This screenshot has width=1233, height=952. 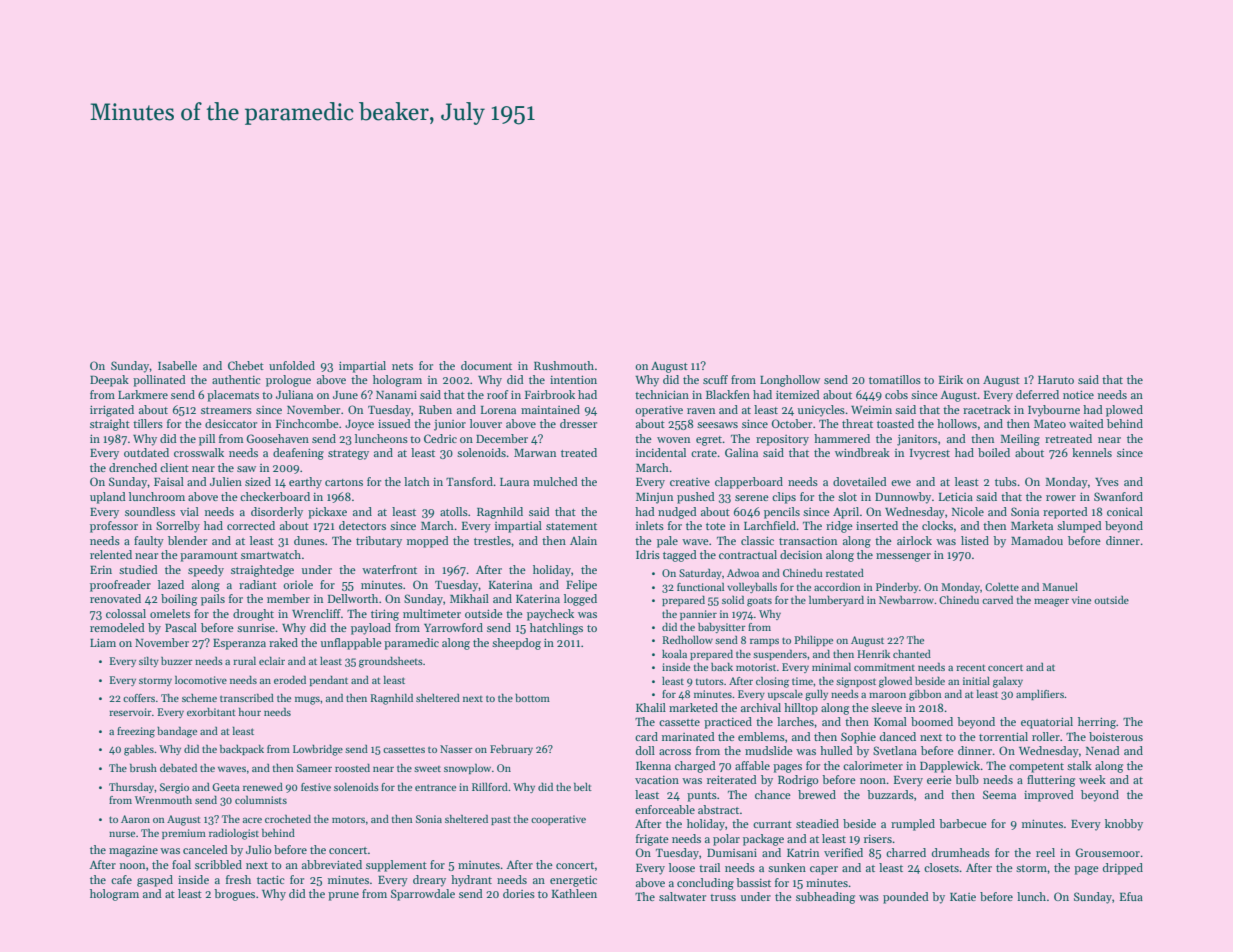 I want to click on dovetailed, so click(x=860, y=481).
